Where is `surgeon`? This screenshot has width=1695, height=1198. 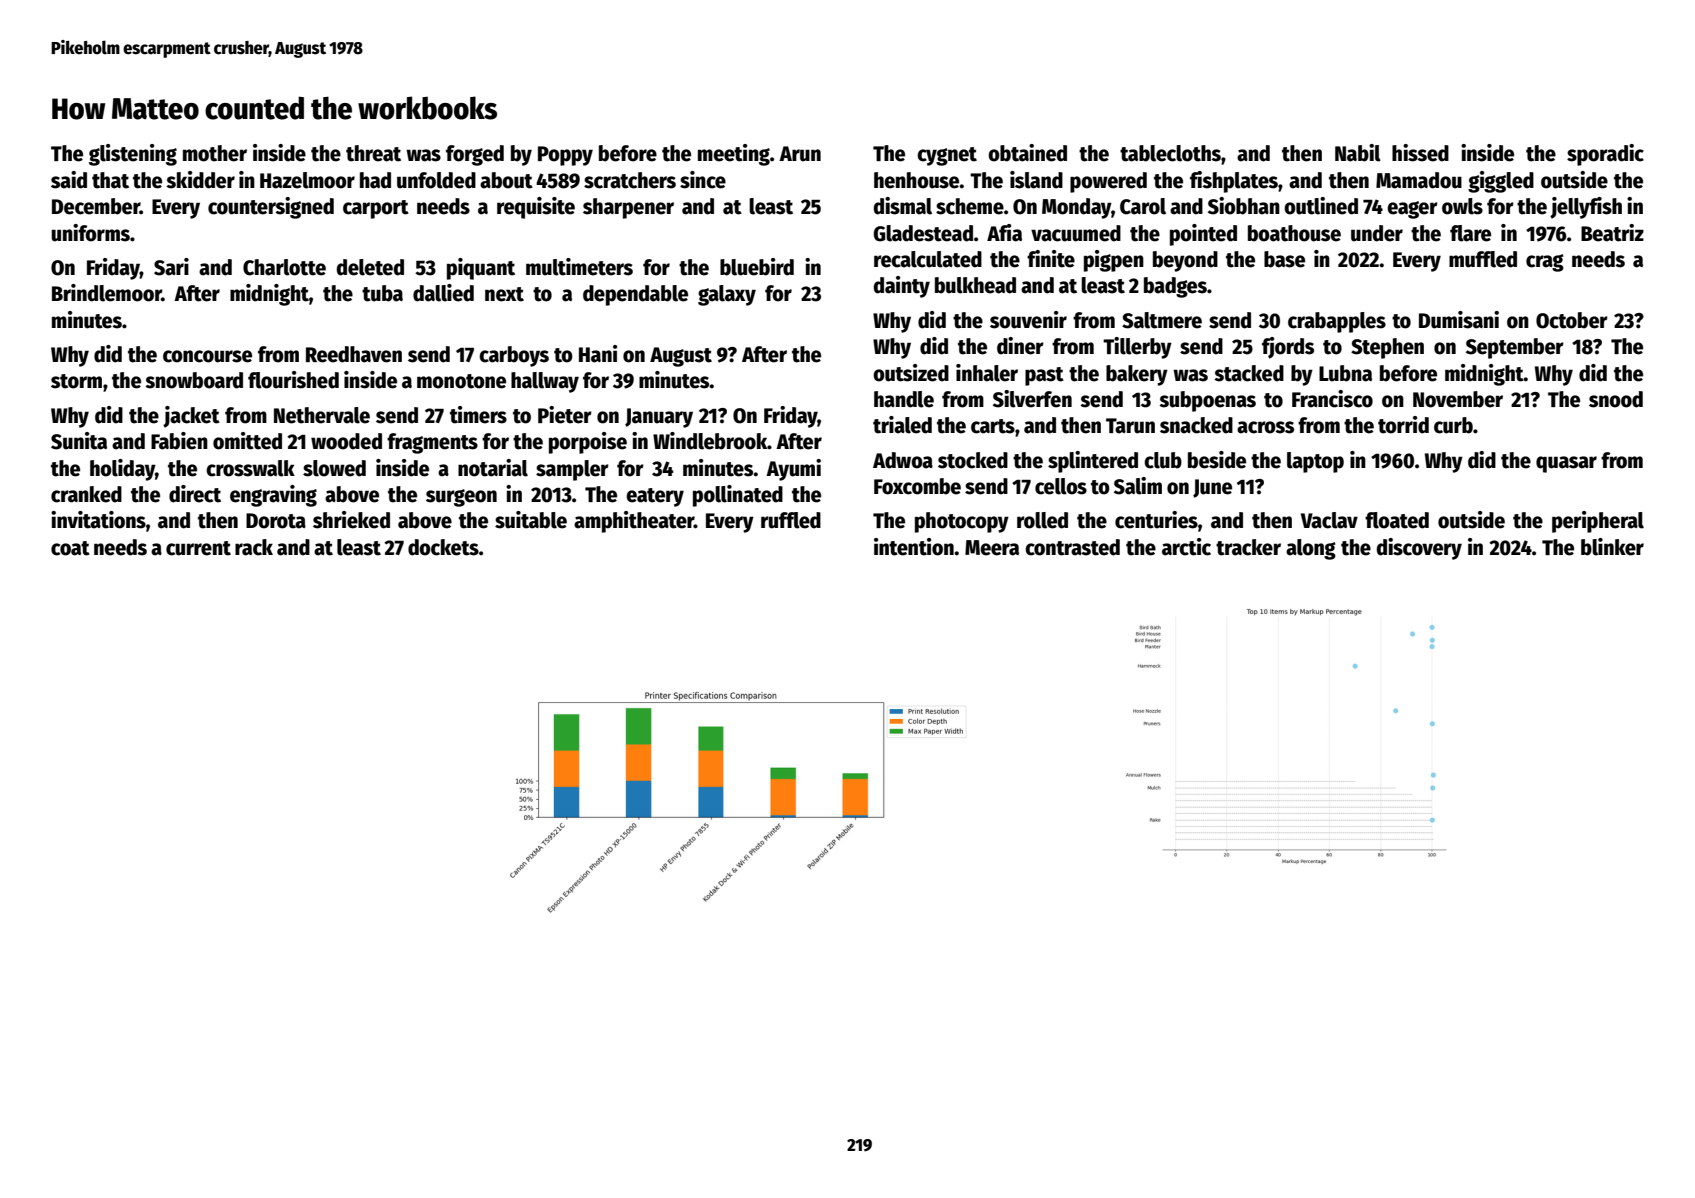
surgeon is located at coordinates (461, 498).
